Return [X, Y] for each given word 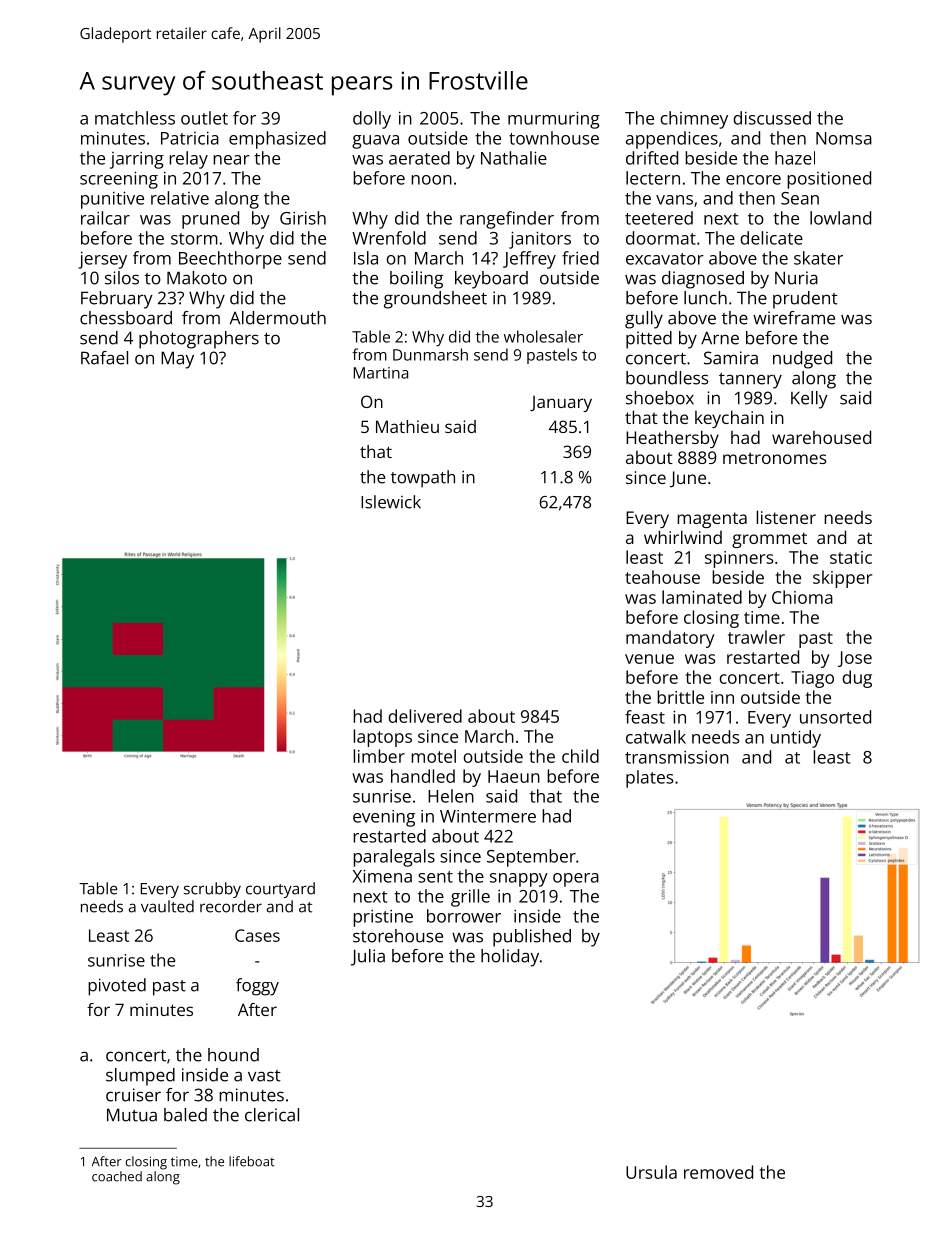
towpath [423, 479]
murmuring [554, 120]
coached [117, 1176]
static [851, 557]
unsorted [835, 717]
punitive [112, 200]
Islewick [391, 502]
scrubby [212, 890]
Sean [800, 198]
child [580, 756]
